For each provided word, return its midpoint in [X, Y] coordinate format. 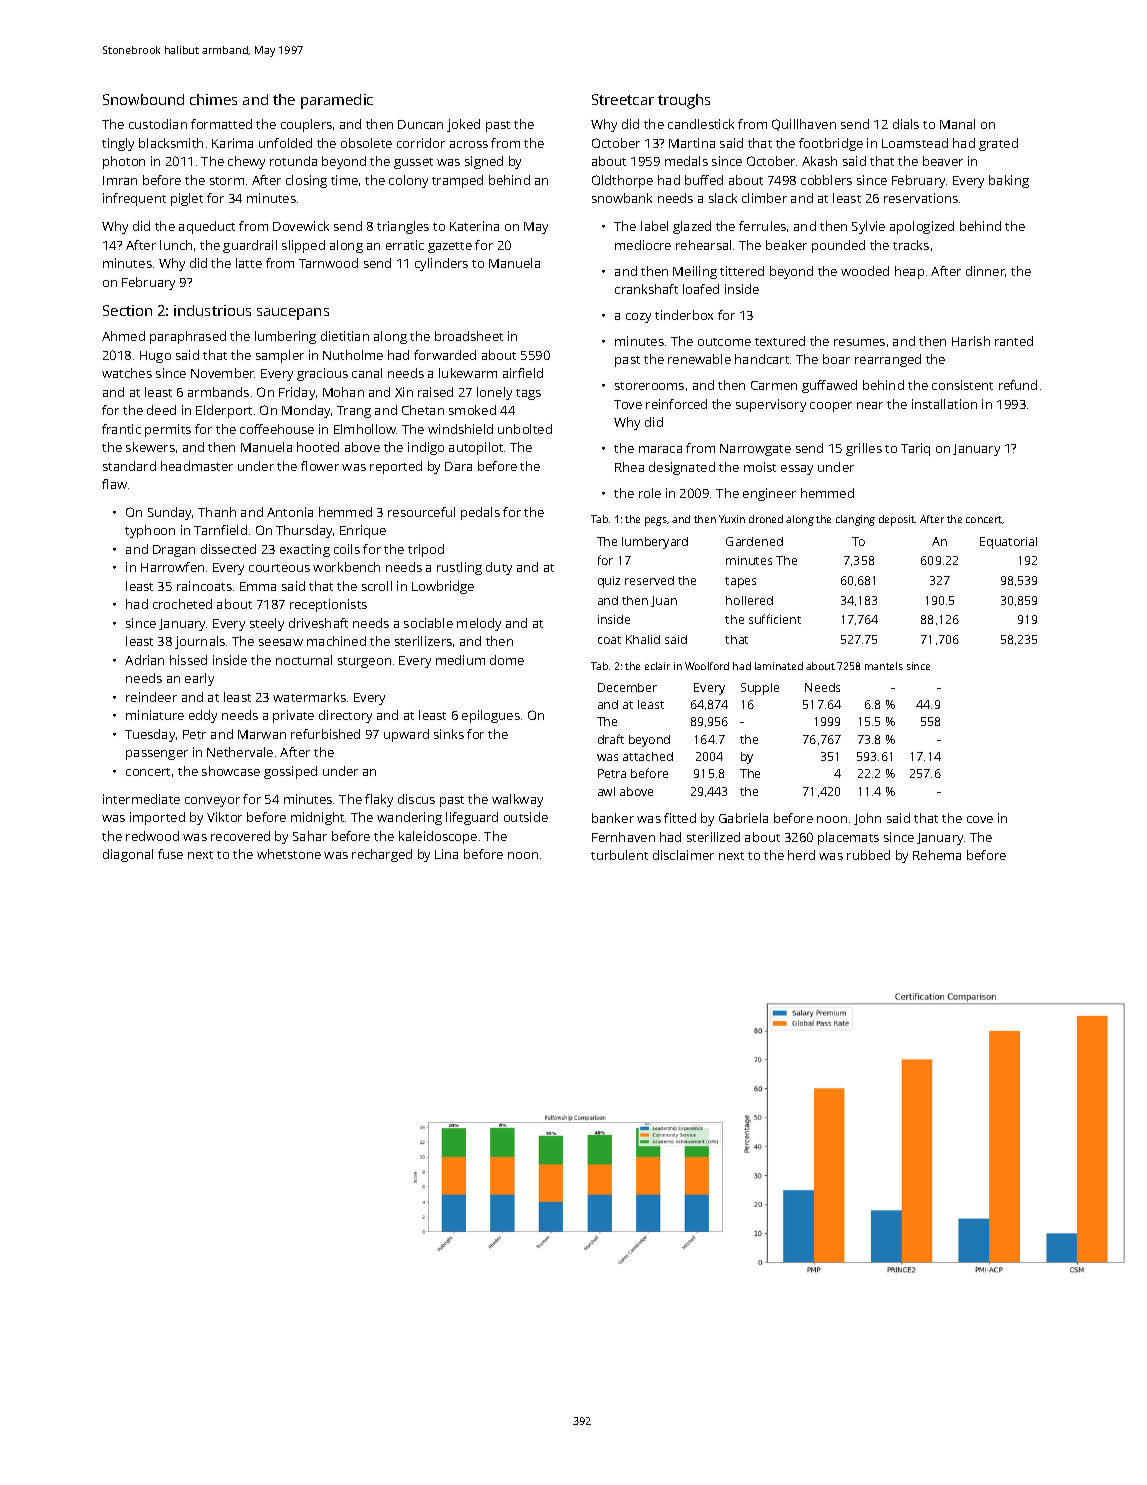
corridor [421, 143]
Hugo [155, 357]
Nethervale [240, 752]
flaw [114, 484]
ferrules [762, 226]
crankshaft [646, 289]
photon [124, 162]
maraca [660, 449]
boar [836, 359]
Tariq [915, 449]
